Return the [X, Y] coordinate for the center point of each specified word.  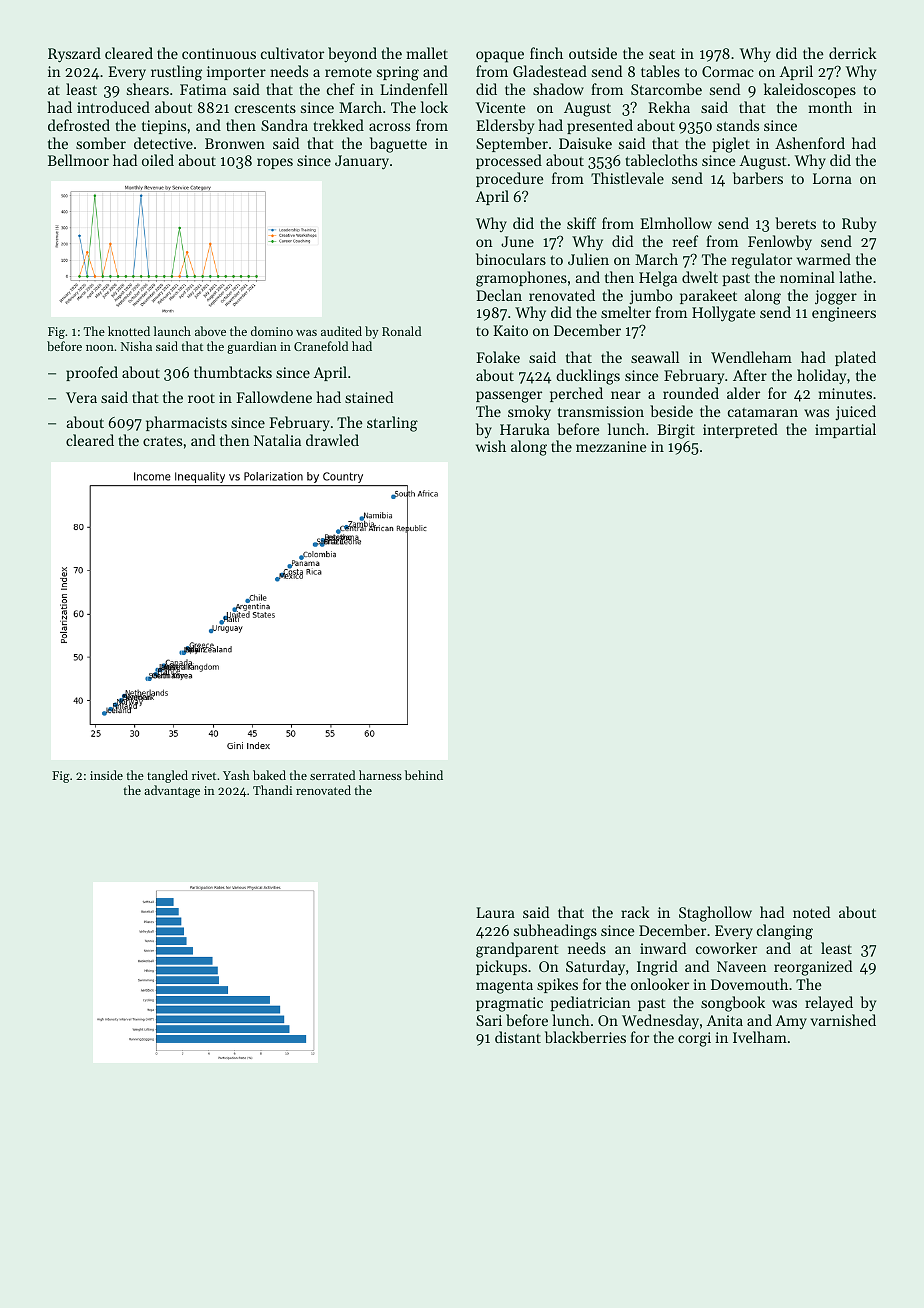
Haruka [525, 429]
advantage [172, 791]
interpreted [740, 430]
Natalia [277, 440]
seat [662, 54]
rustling [176, 73]
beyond [352, 55]
